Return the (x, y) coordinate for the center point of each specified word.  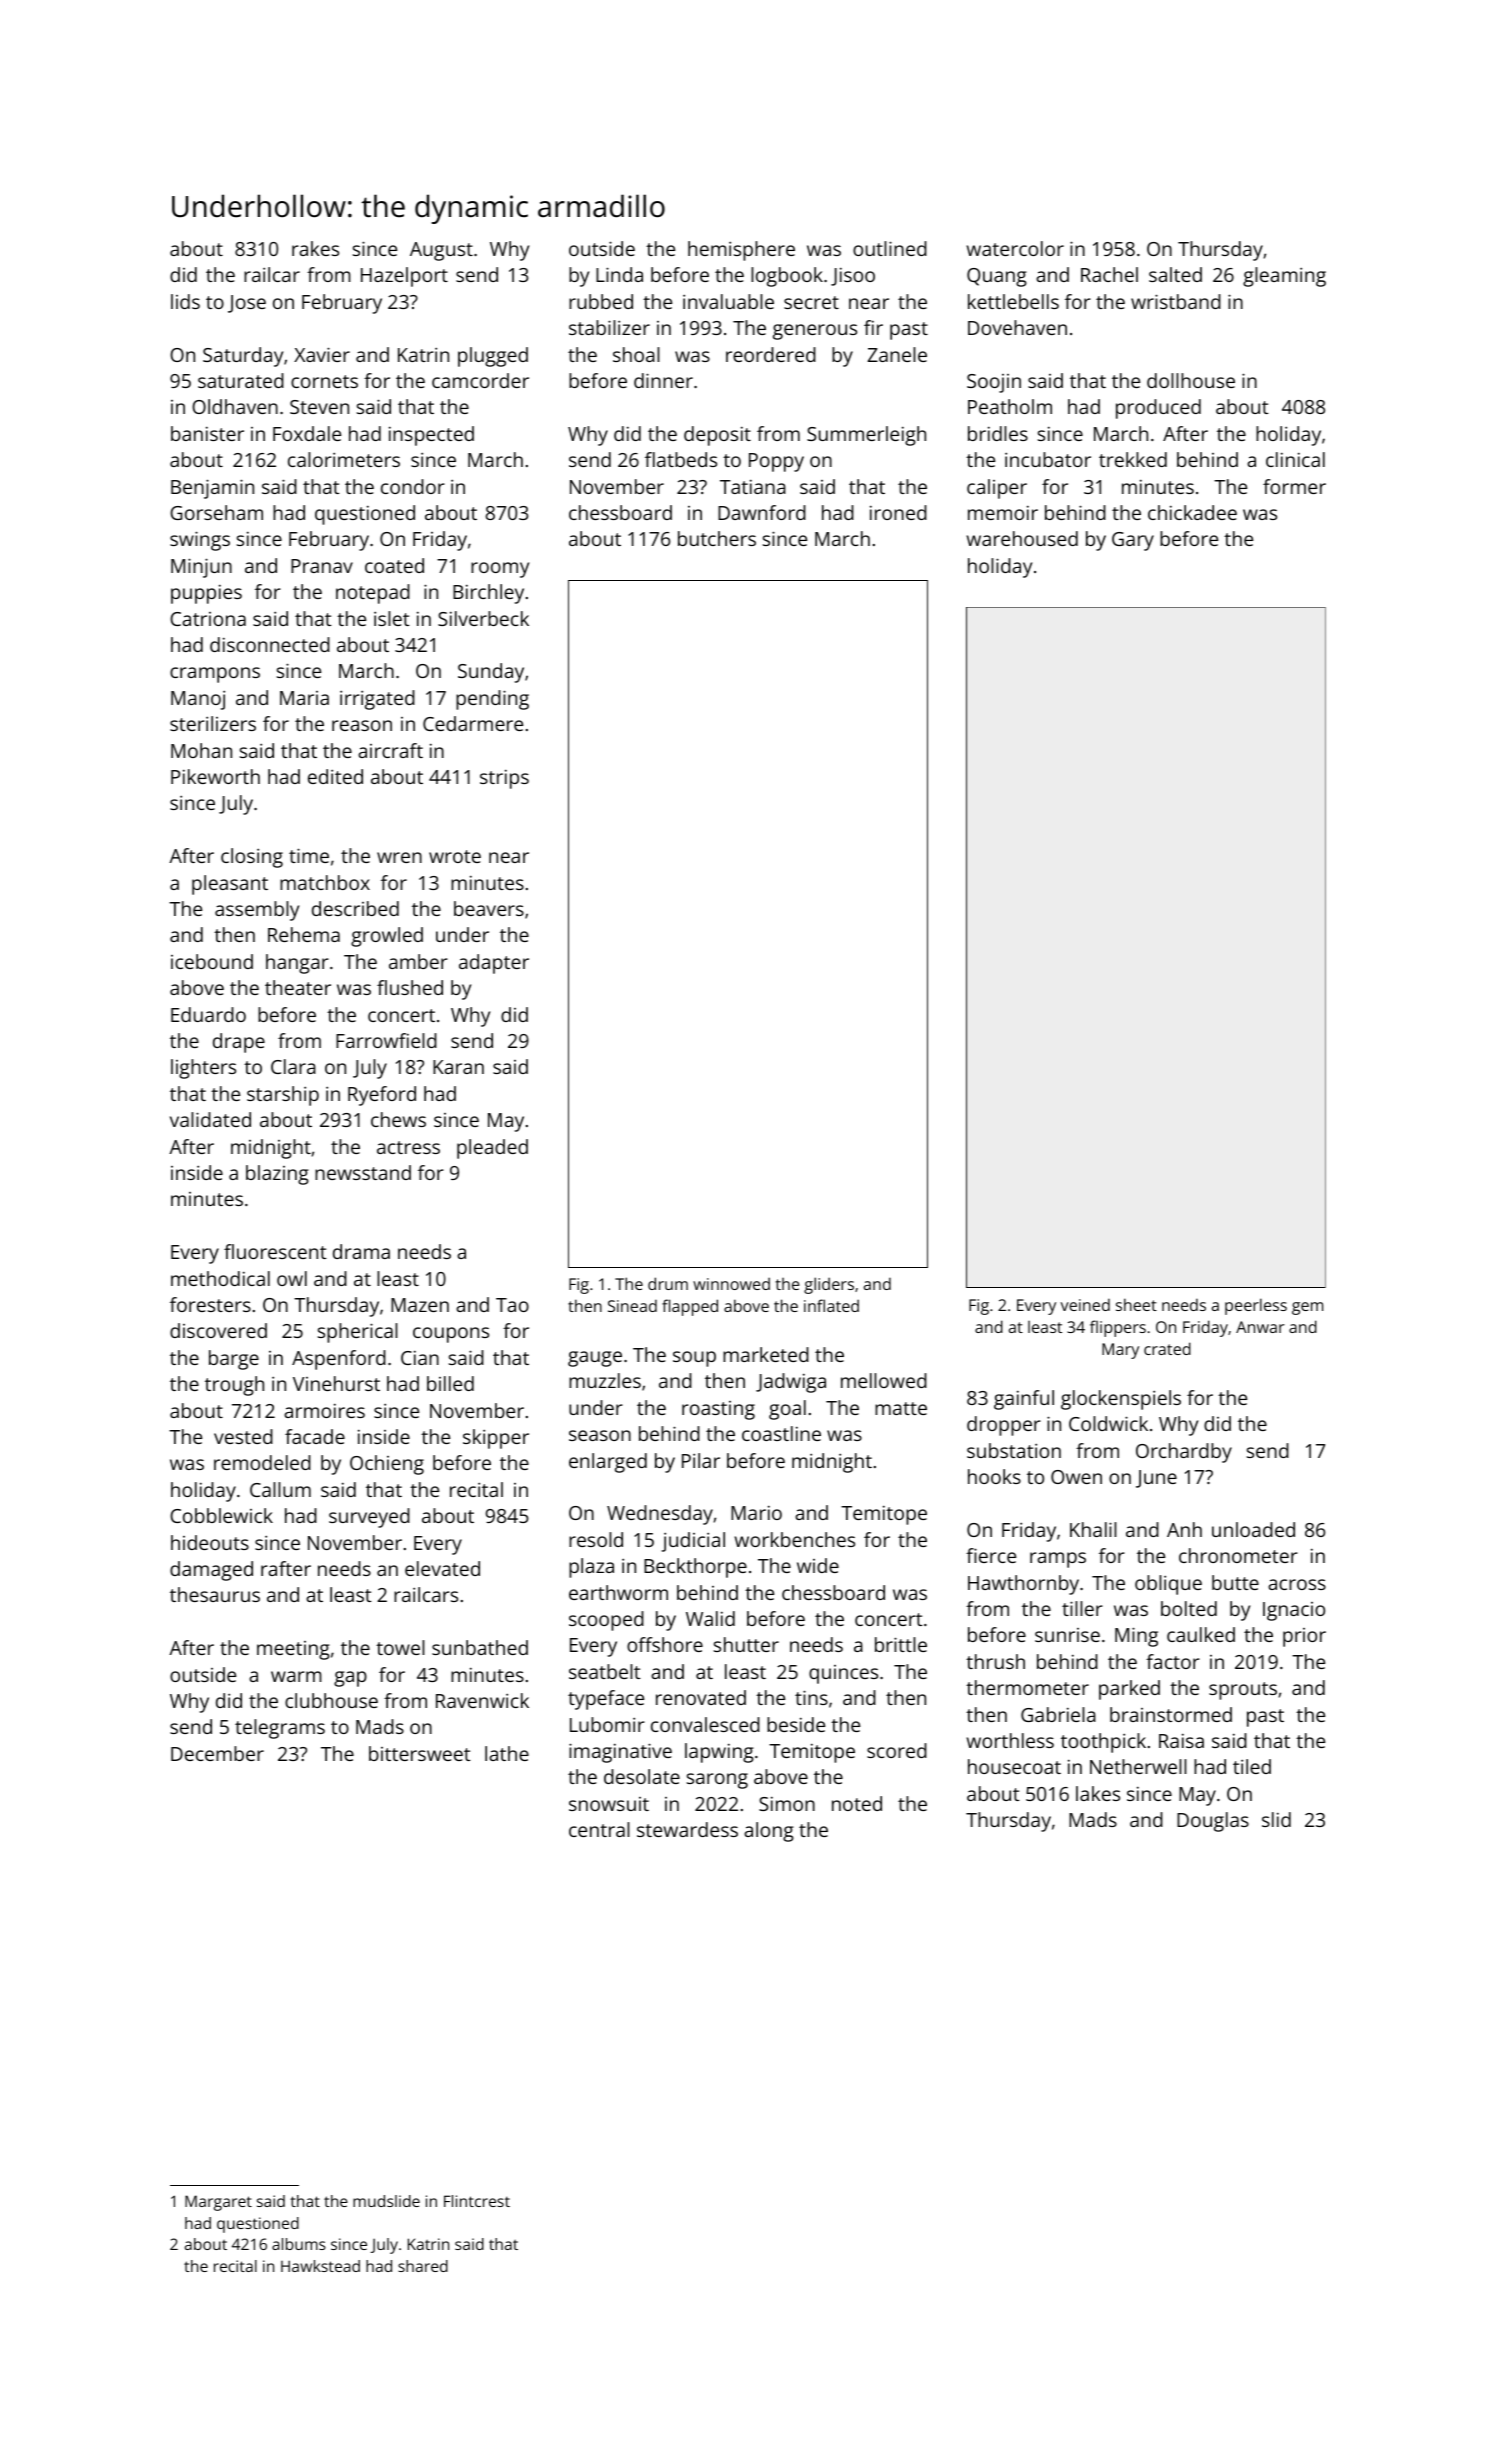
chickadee (1192, 512)
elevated (442, 1568)
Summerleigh (866, 436)
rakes (315, 248)
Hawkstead (320, 2266)
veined (1085, 1304)
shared (423, 2266)
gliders (829, 1285)
